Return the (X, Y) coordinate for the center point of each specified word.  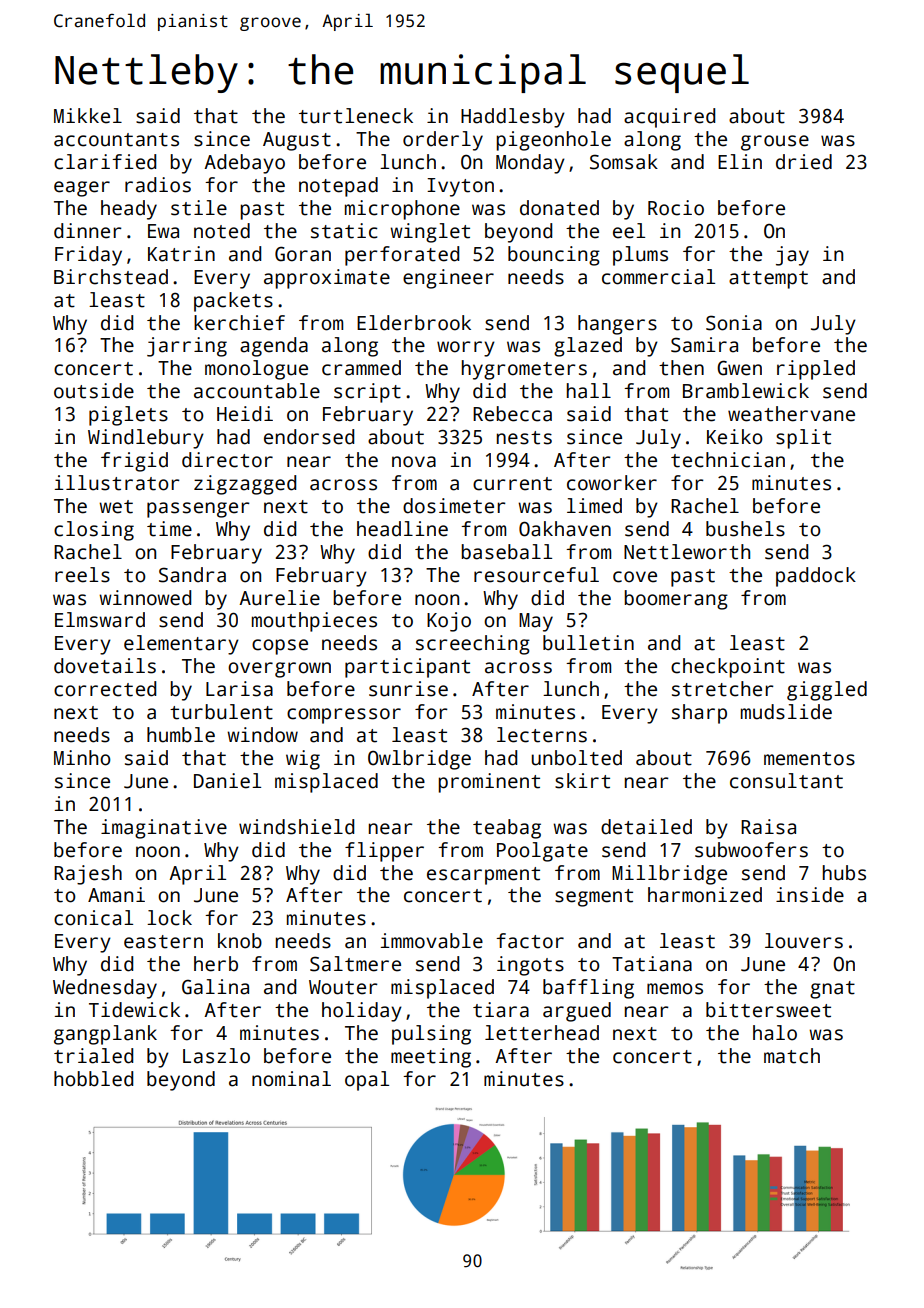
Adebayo (244, 164)
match (792, 1056)
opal (367, 1081)
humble (181, 735)
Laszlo (216, 1056)
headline (402, 529)
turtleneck (356, 116)
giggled (827, 691)
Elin (740, 161)
